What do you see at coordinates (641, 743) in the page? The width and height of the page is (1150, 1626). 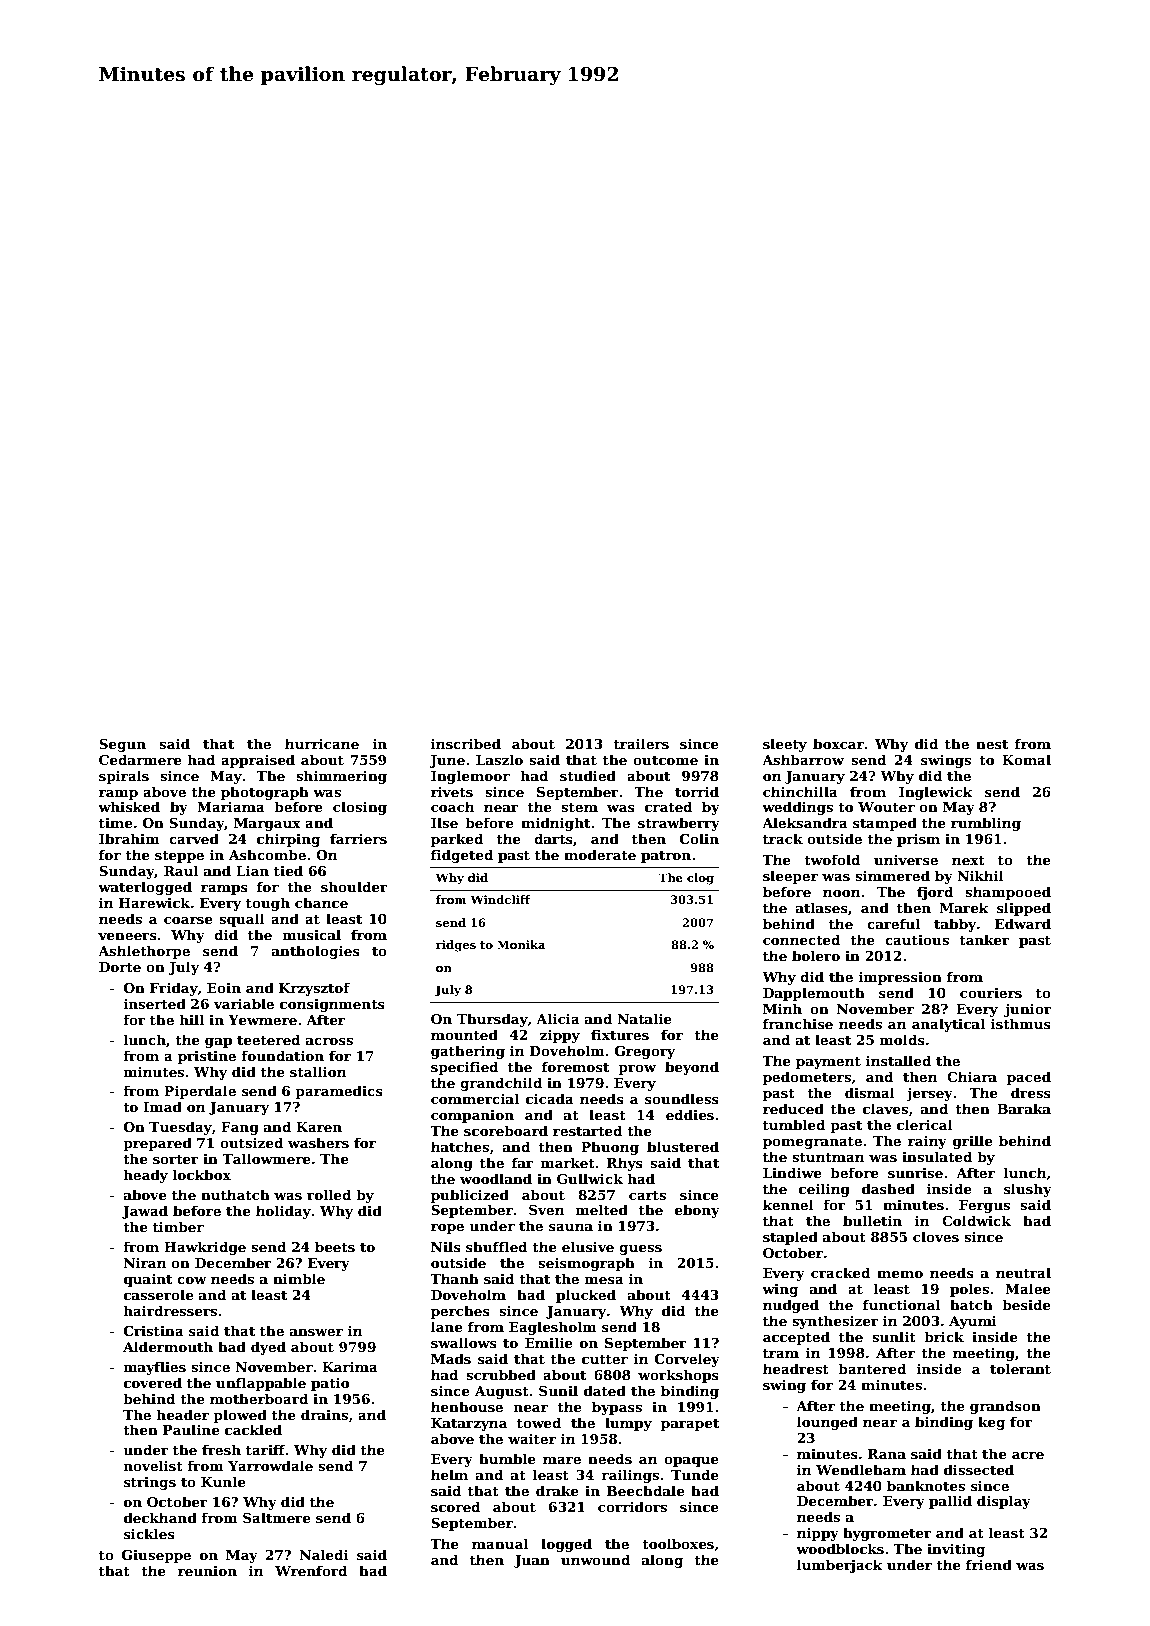 I see `trailers` at bounding box center [641, 743].
